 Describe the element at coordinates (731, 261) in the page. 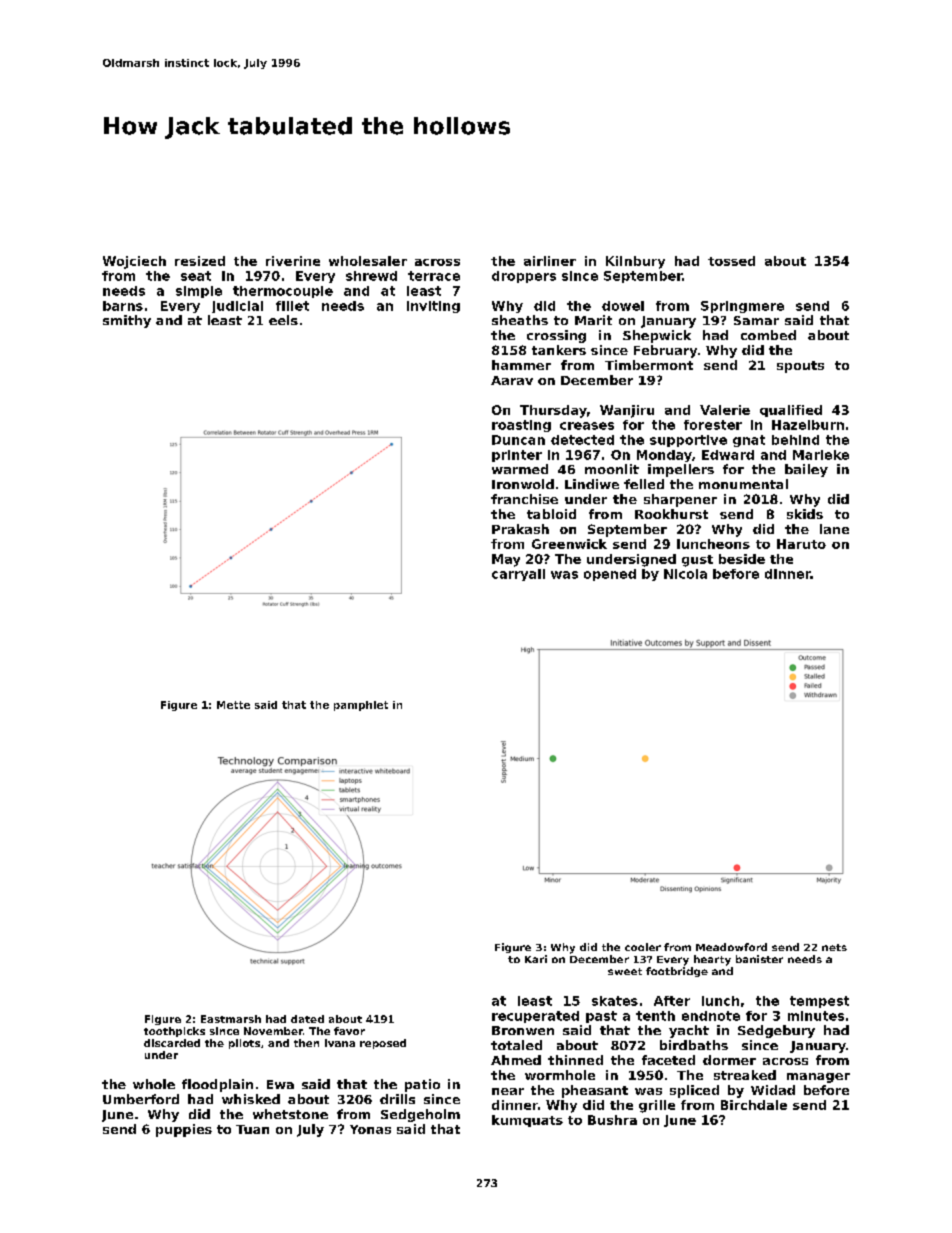

I see `tossed` at that location.
